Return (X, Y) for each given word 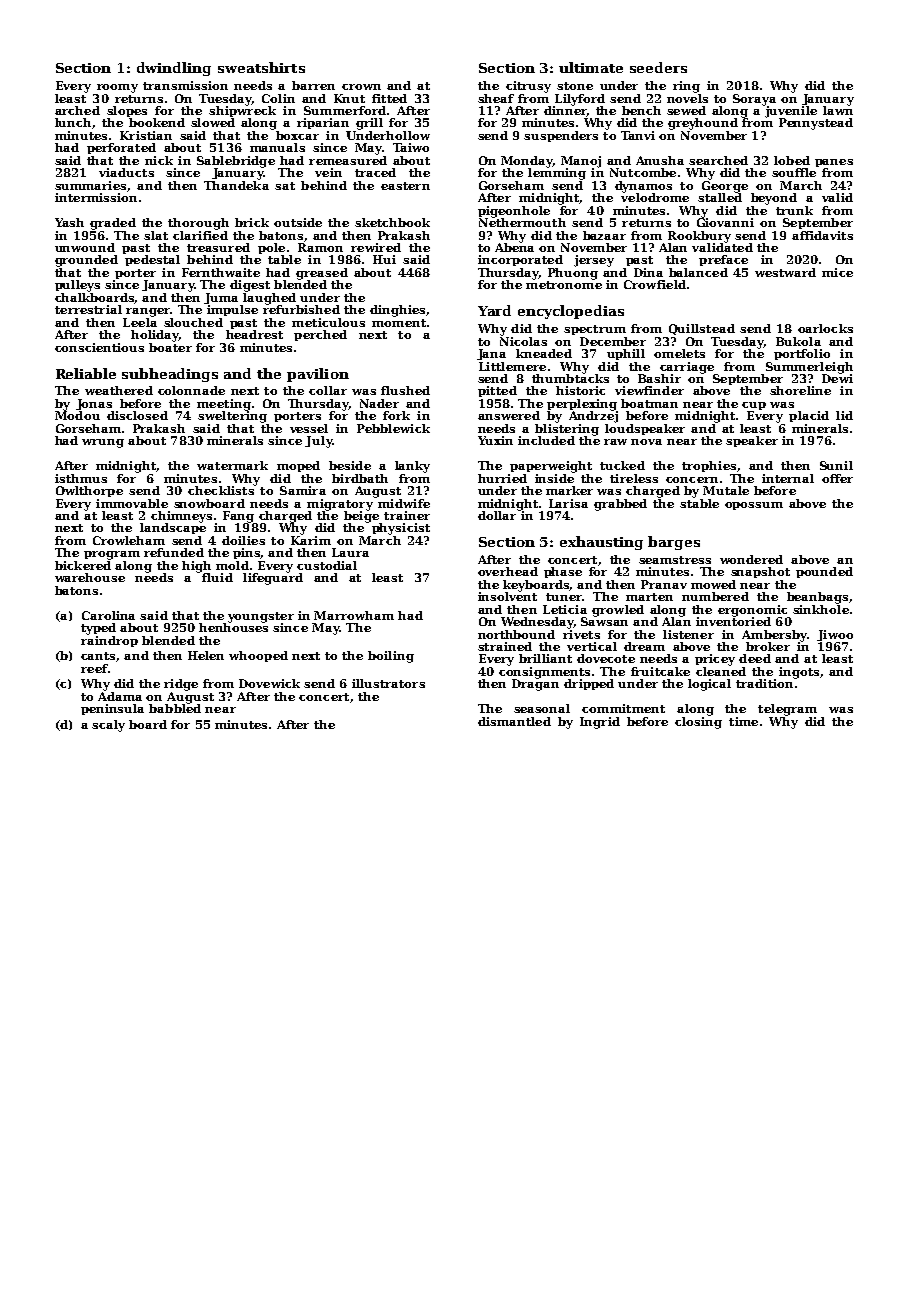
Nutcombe (643, 172)
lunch (73, 122)
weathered (119, 390)
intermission (96, 197)
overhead (508, 571)
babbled (175, 708)
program (112, 555)
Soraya (754, 100)
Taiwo (411, 147)
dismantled (514, 721)
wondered (751, 559)
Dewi (837, 378)
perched (320, 335)
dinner (565, 111)
